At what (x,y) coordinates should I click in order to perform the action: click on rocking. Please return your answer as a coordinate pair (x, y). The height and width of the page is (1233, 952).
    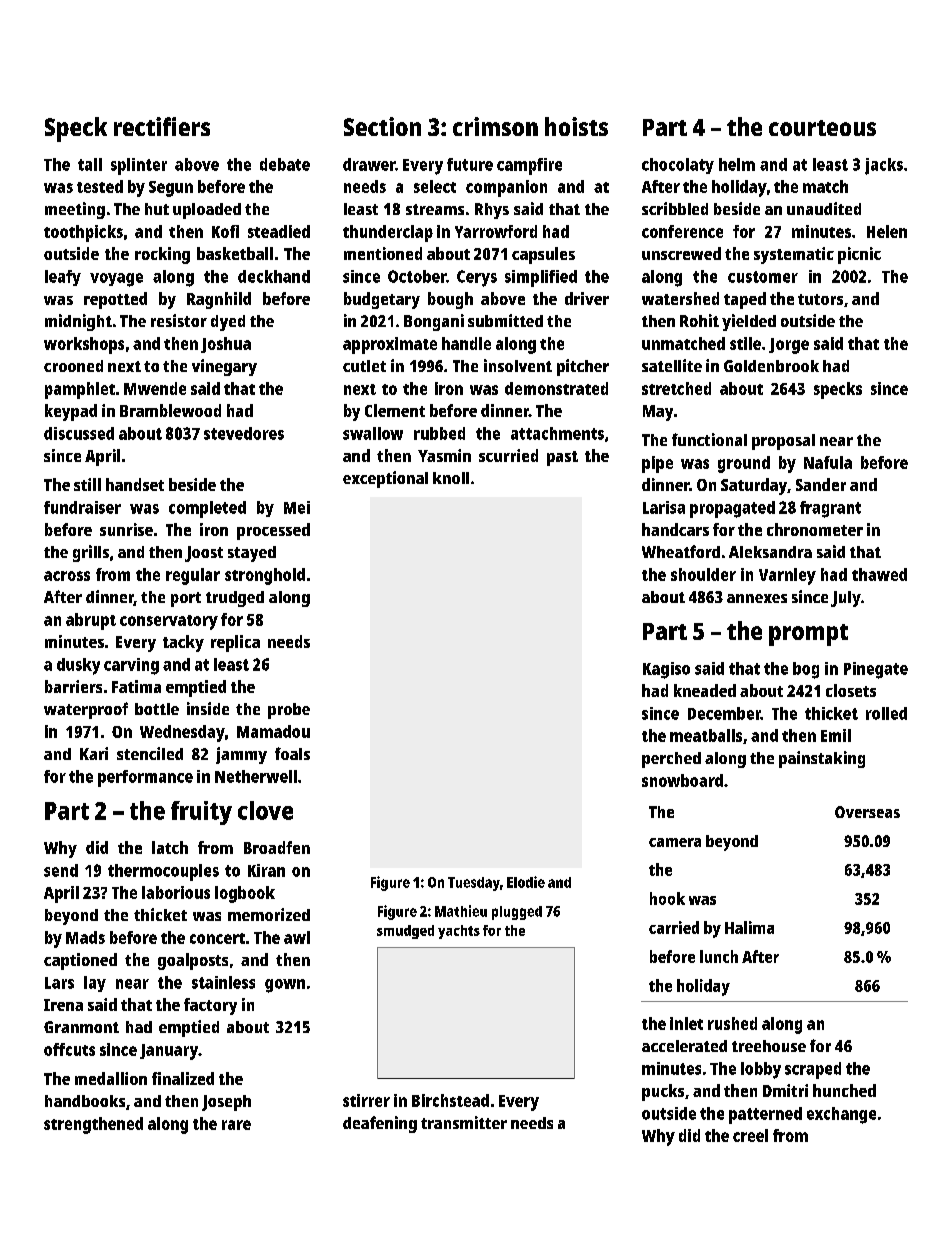
    Looking at the image, I should click on (162, 255).
